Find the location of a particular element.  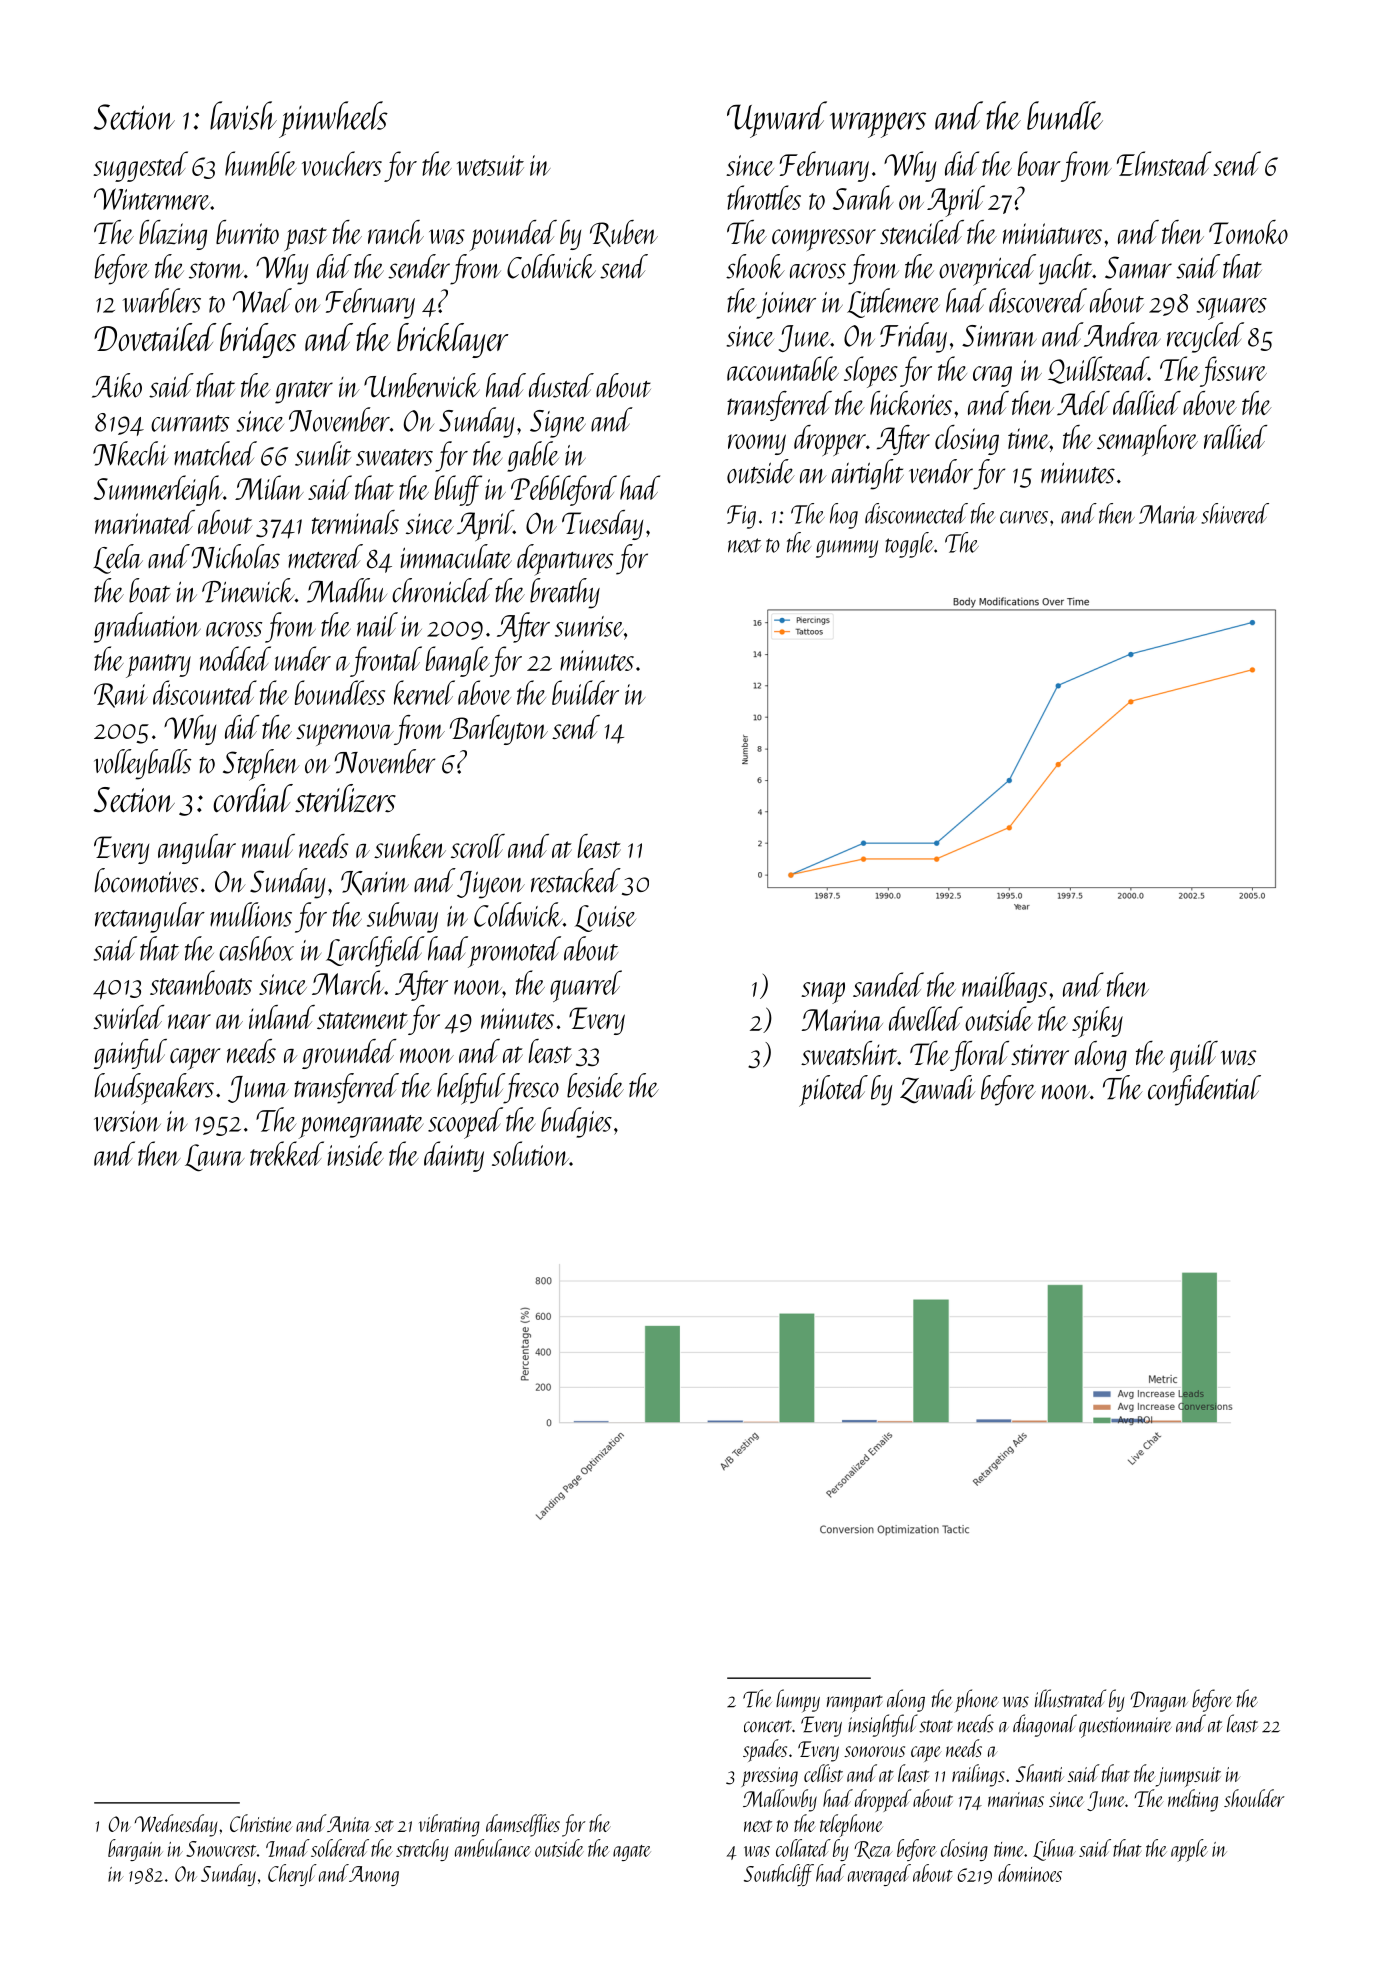

trekked is located at coordinates (287, 1153).
